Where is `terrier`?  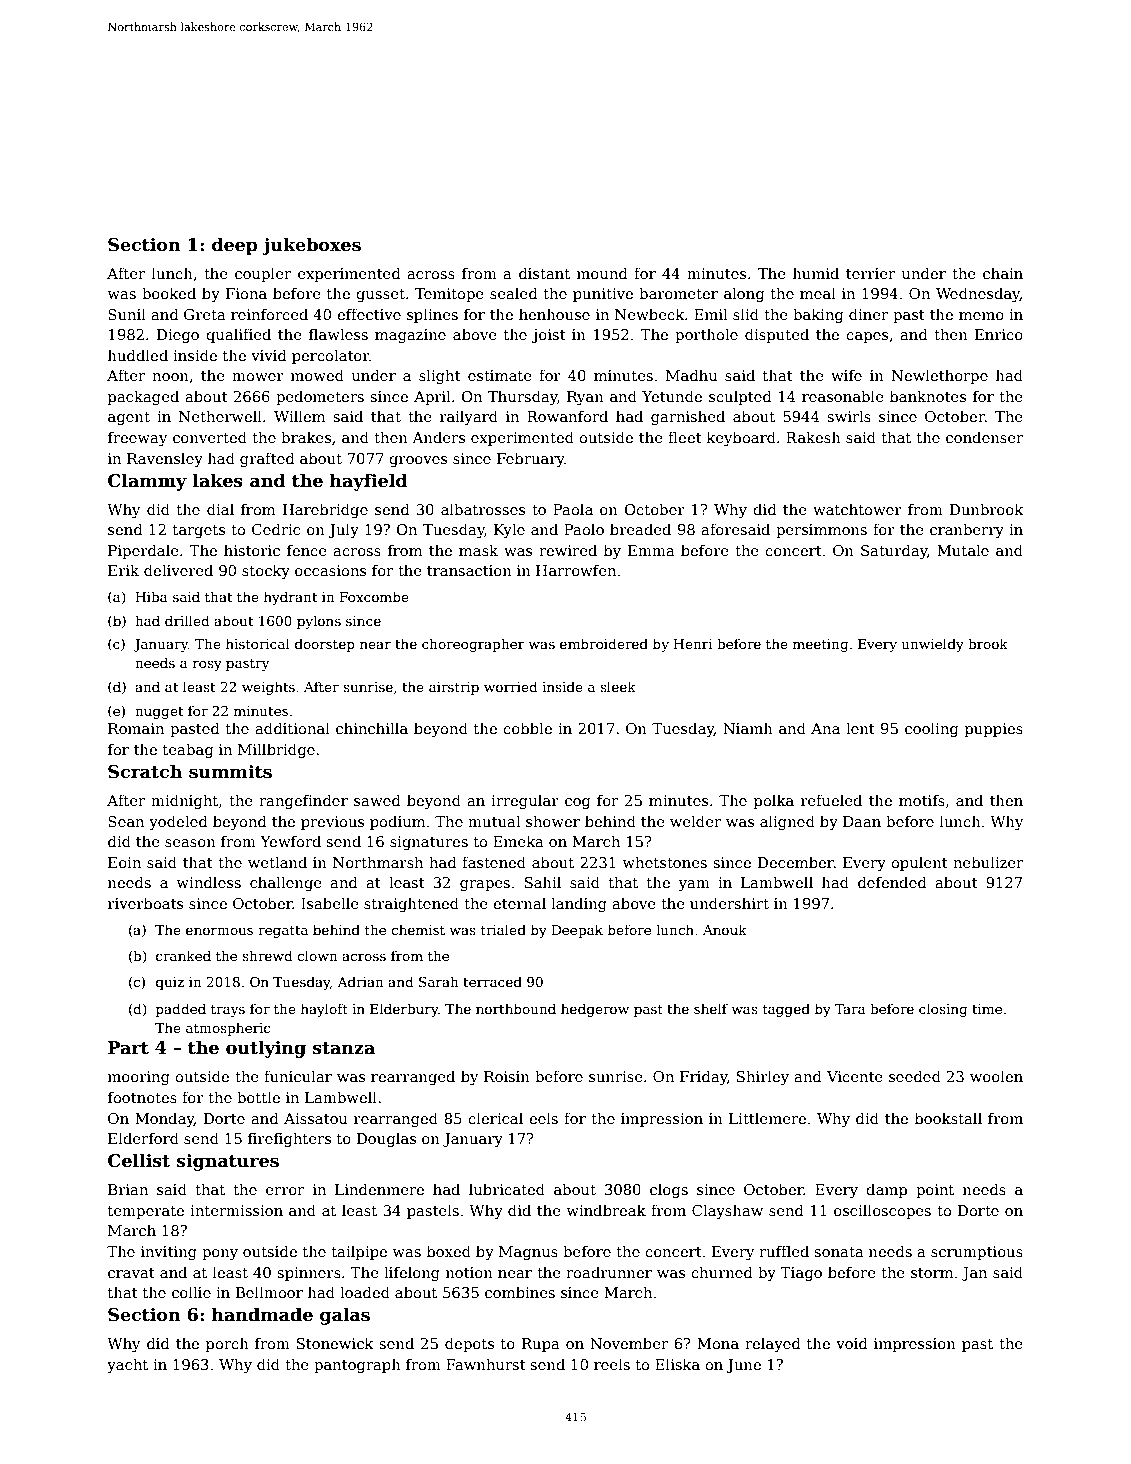
terrier is located at coordinates (870, 273).
